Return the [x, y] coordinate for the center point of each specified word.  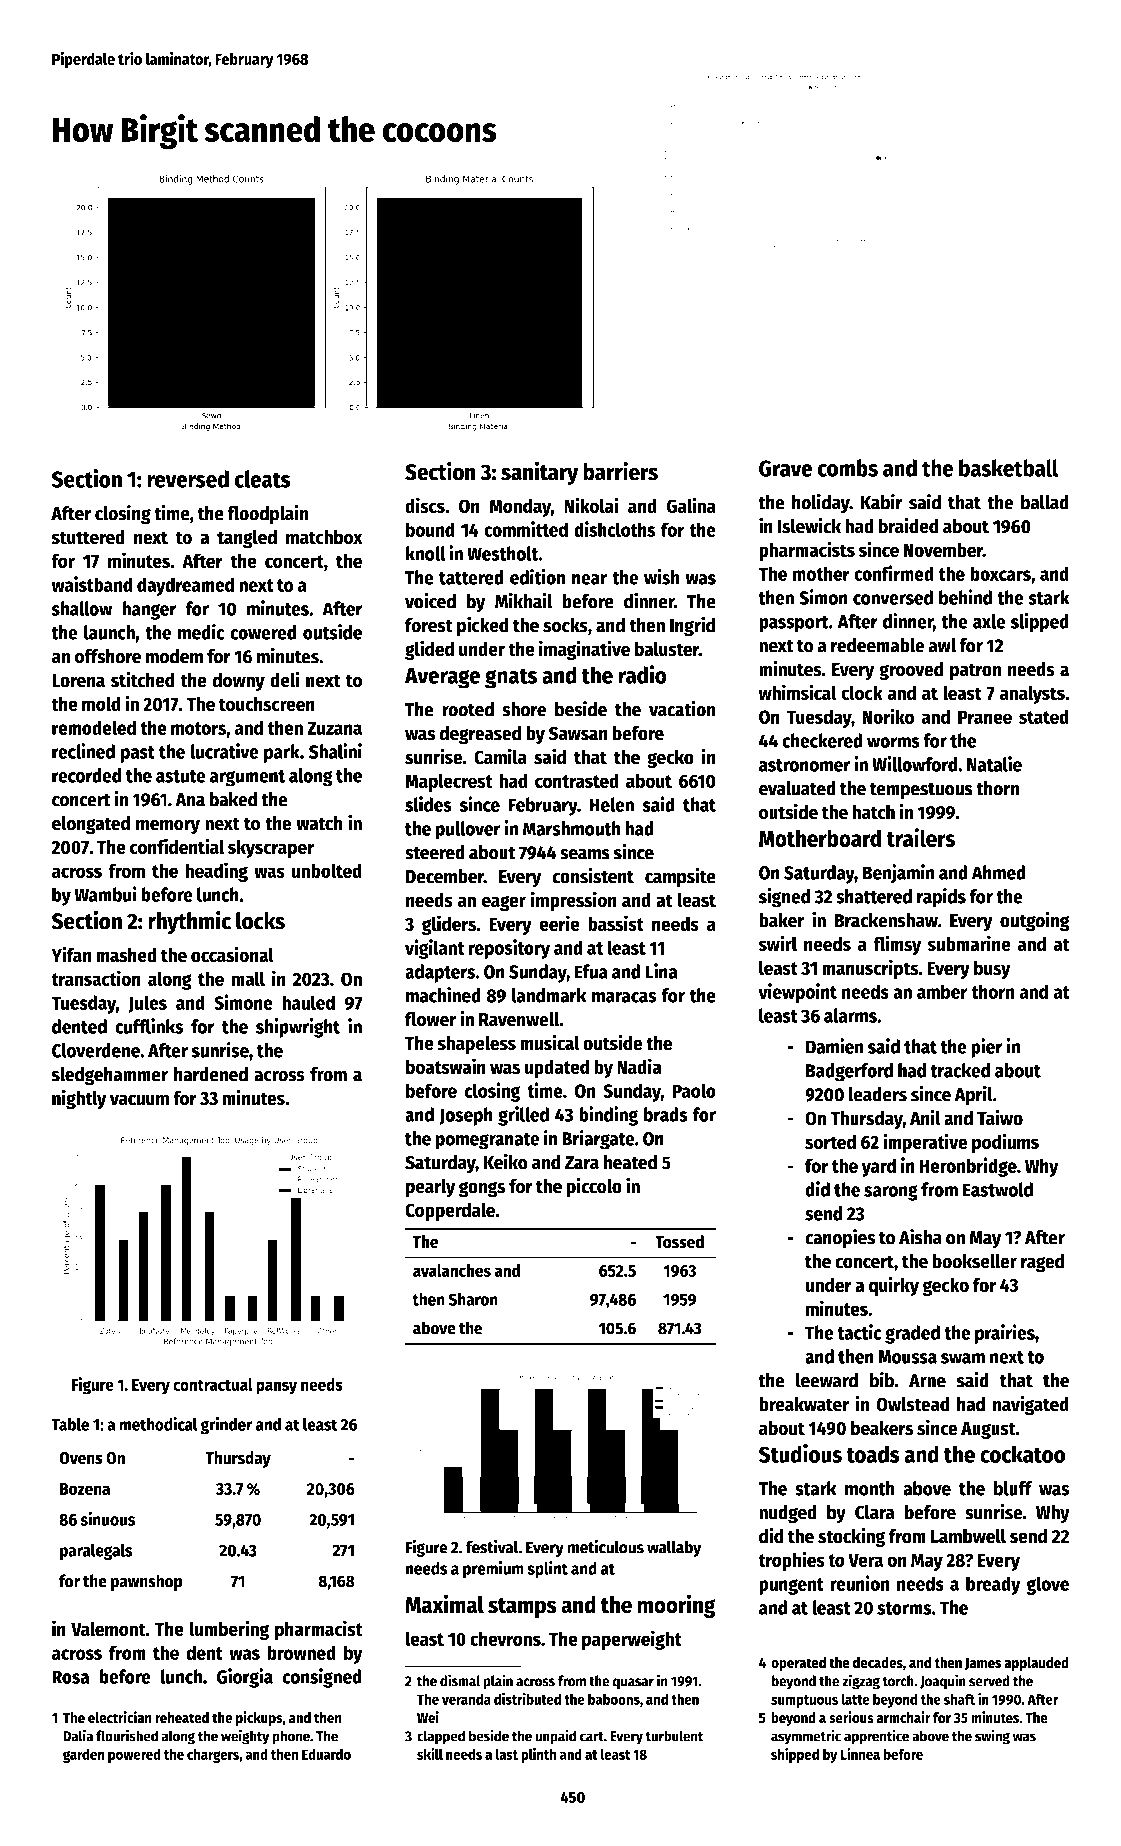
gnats [511, 678]
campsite [680, 877]
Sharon [473, 1299]
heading [216, 872]
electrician [120, 1717]
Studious [800, 1453]
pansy [276, 1388]
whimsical [797, 692]
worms [893, 742]
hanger [149, 610]
